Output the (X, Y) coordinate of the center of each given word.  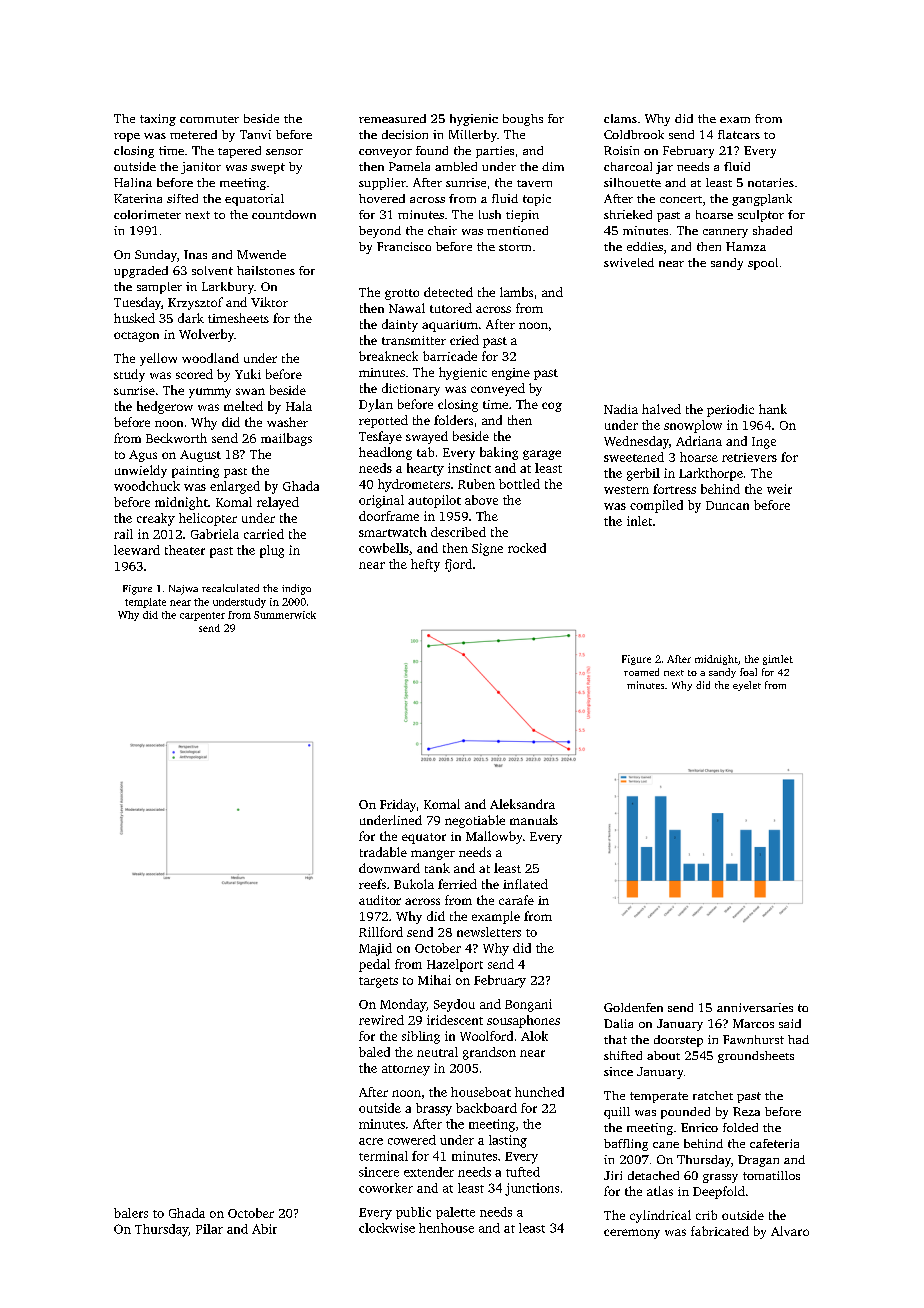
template (145, 603)
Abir (264, 1229)
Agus (143, 456)
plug (272, 551)
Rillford (381, 932)
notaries (771, 182)
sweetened (634, 457)
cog (552, 407)
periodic (730, 410)
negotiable (475, 821)
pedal (374, 965)
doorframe (389, 516)
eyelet (747, 686)
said (790, 1023)
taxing (158, 120)
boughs (523, 120)
